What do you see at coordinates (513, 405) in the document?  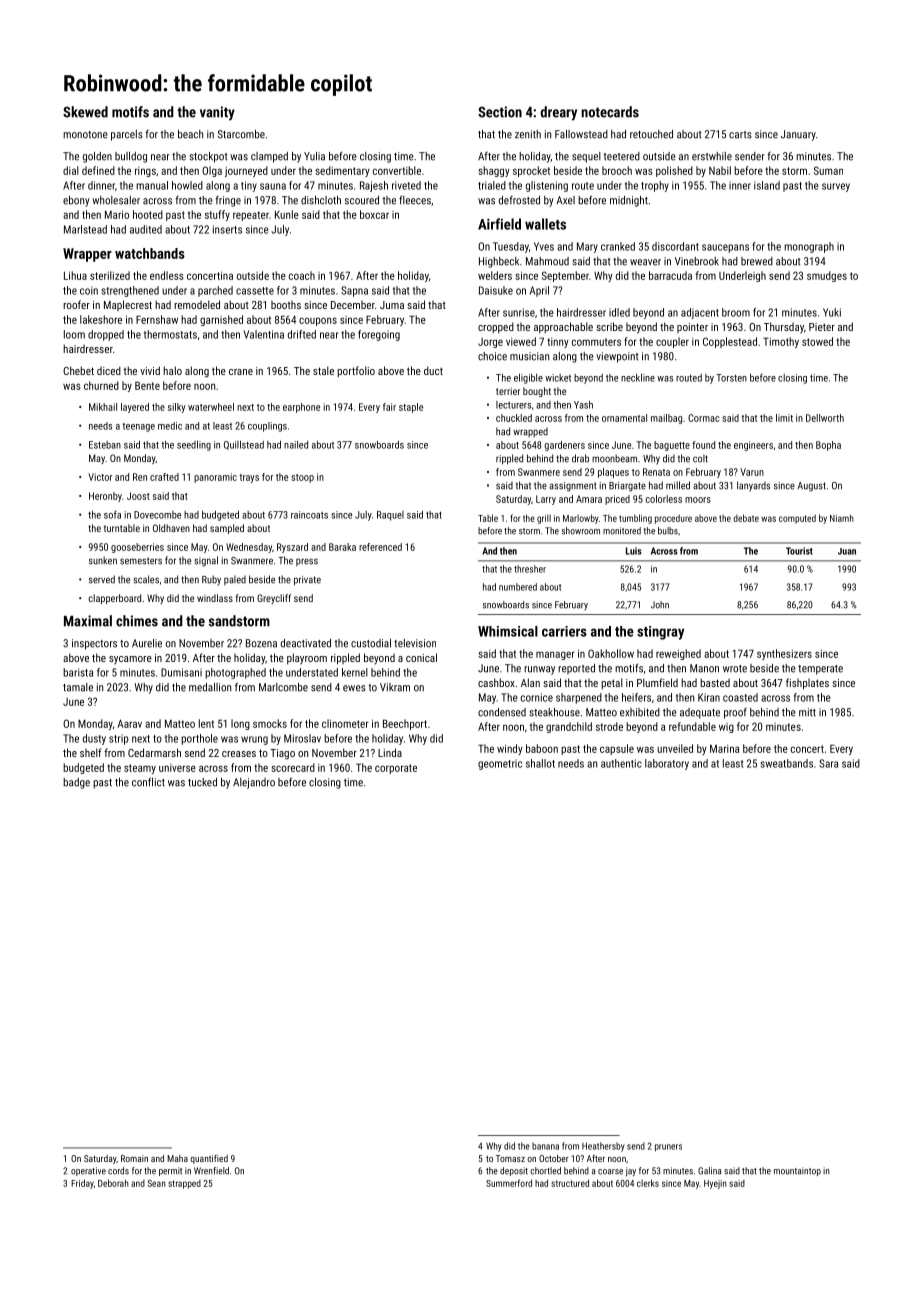 I see `lecturers` at bounding box center [513, 405].
